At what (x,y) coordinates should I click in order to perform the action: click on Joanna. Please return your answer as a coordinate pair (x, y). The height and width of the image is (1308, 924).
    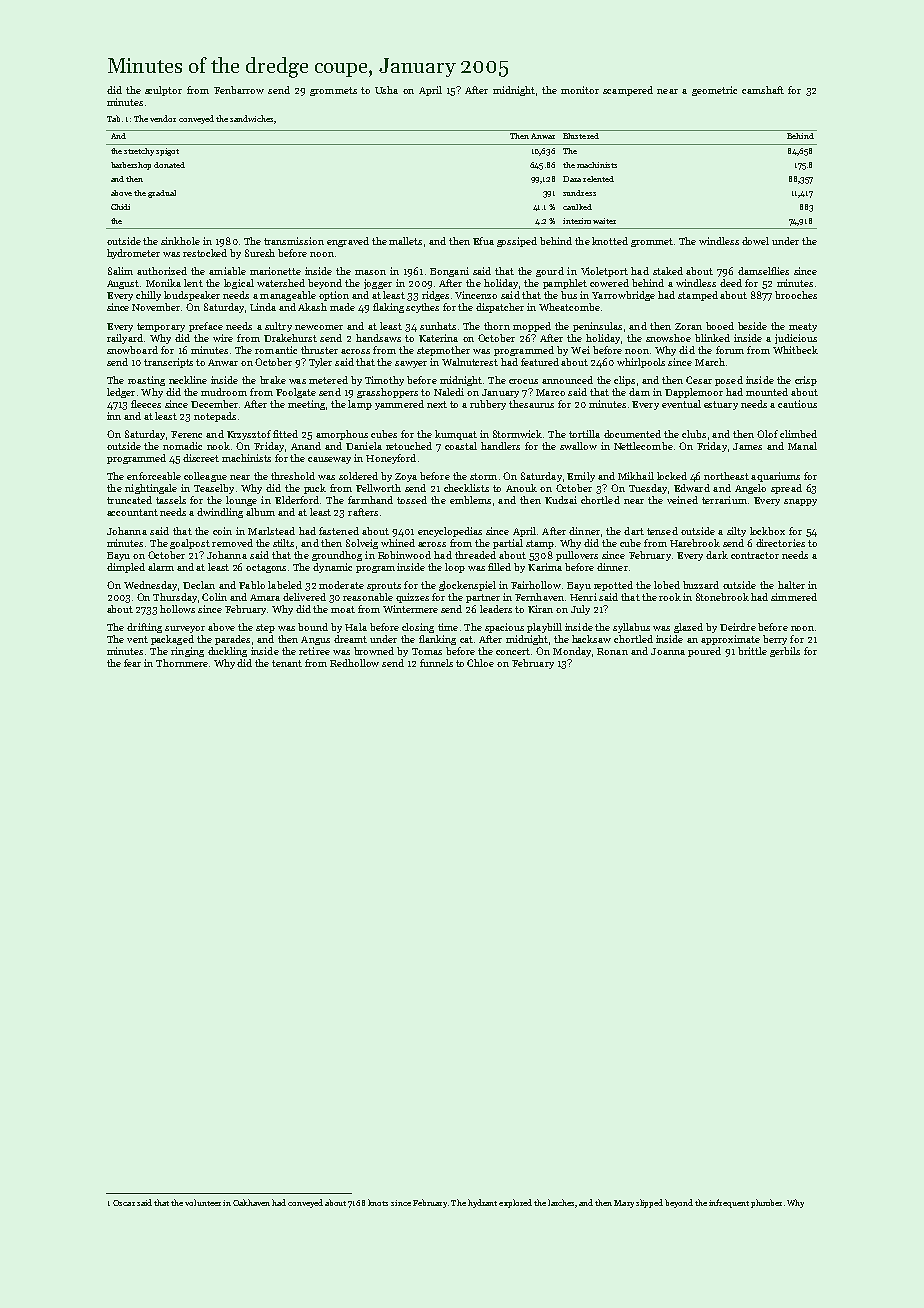
    Looking at the image, I should click on (668, 651).
